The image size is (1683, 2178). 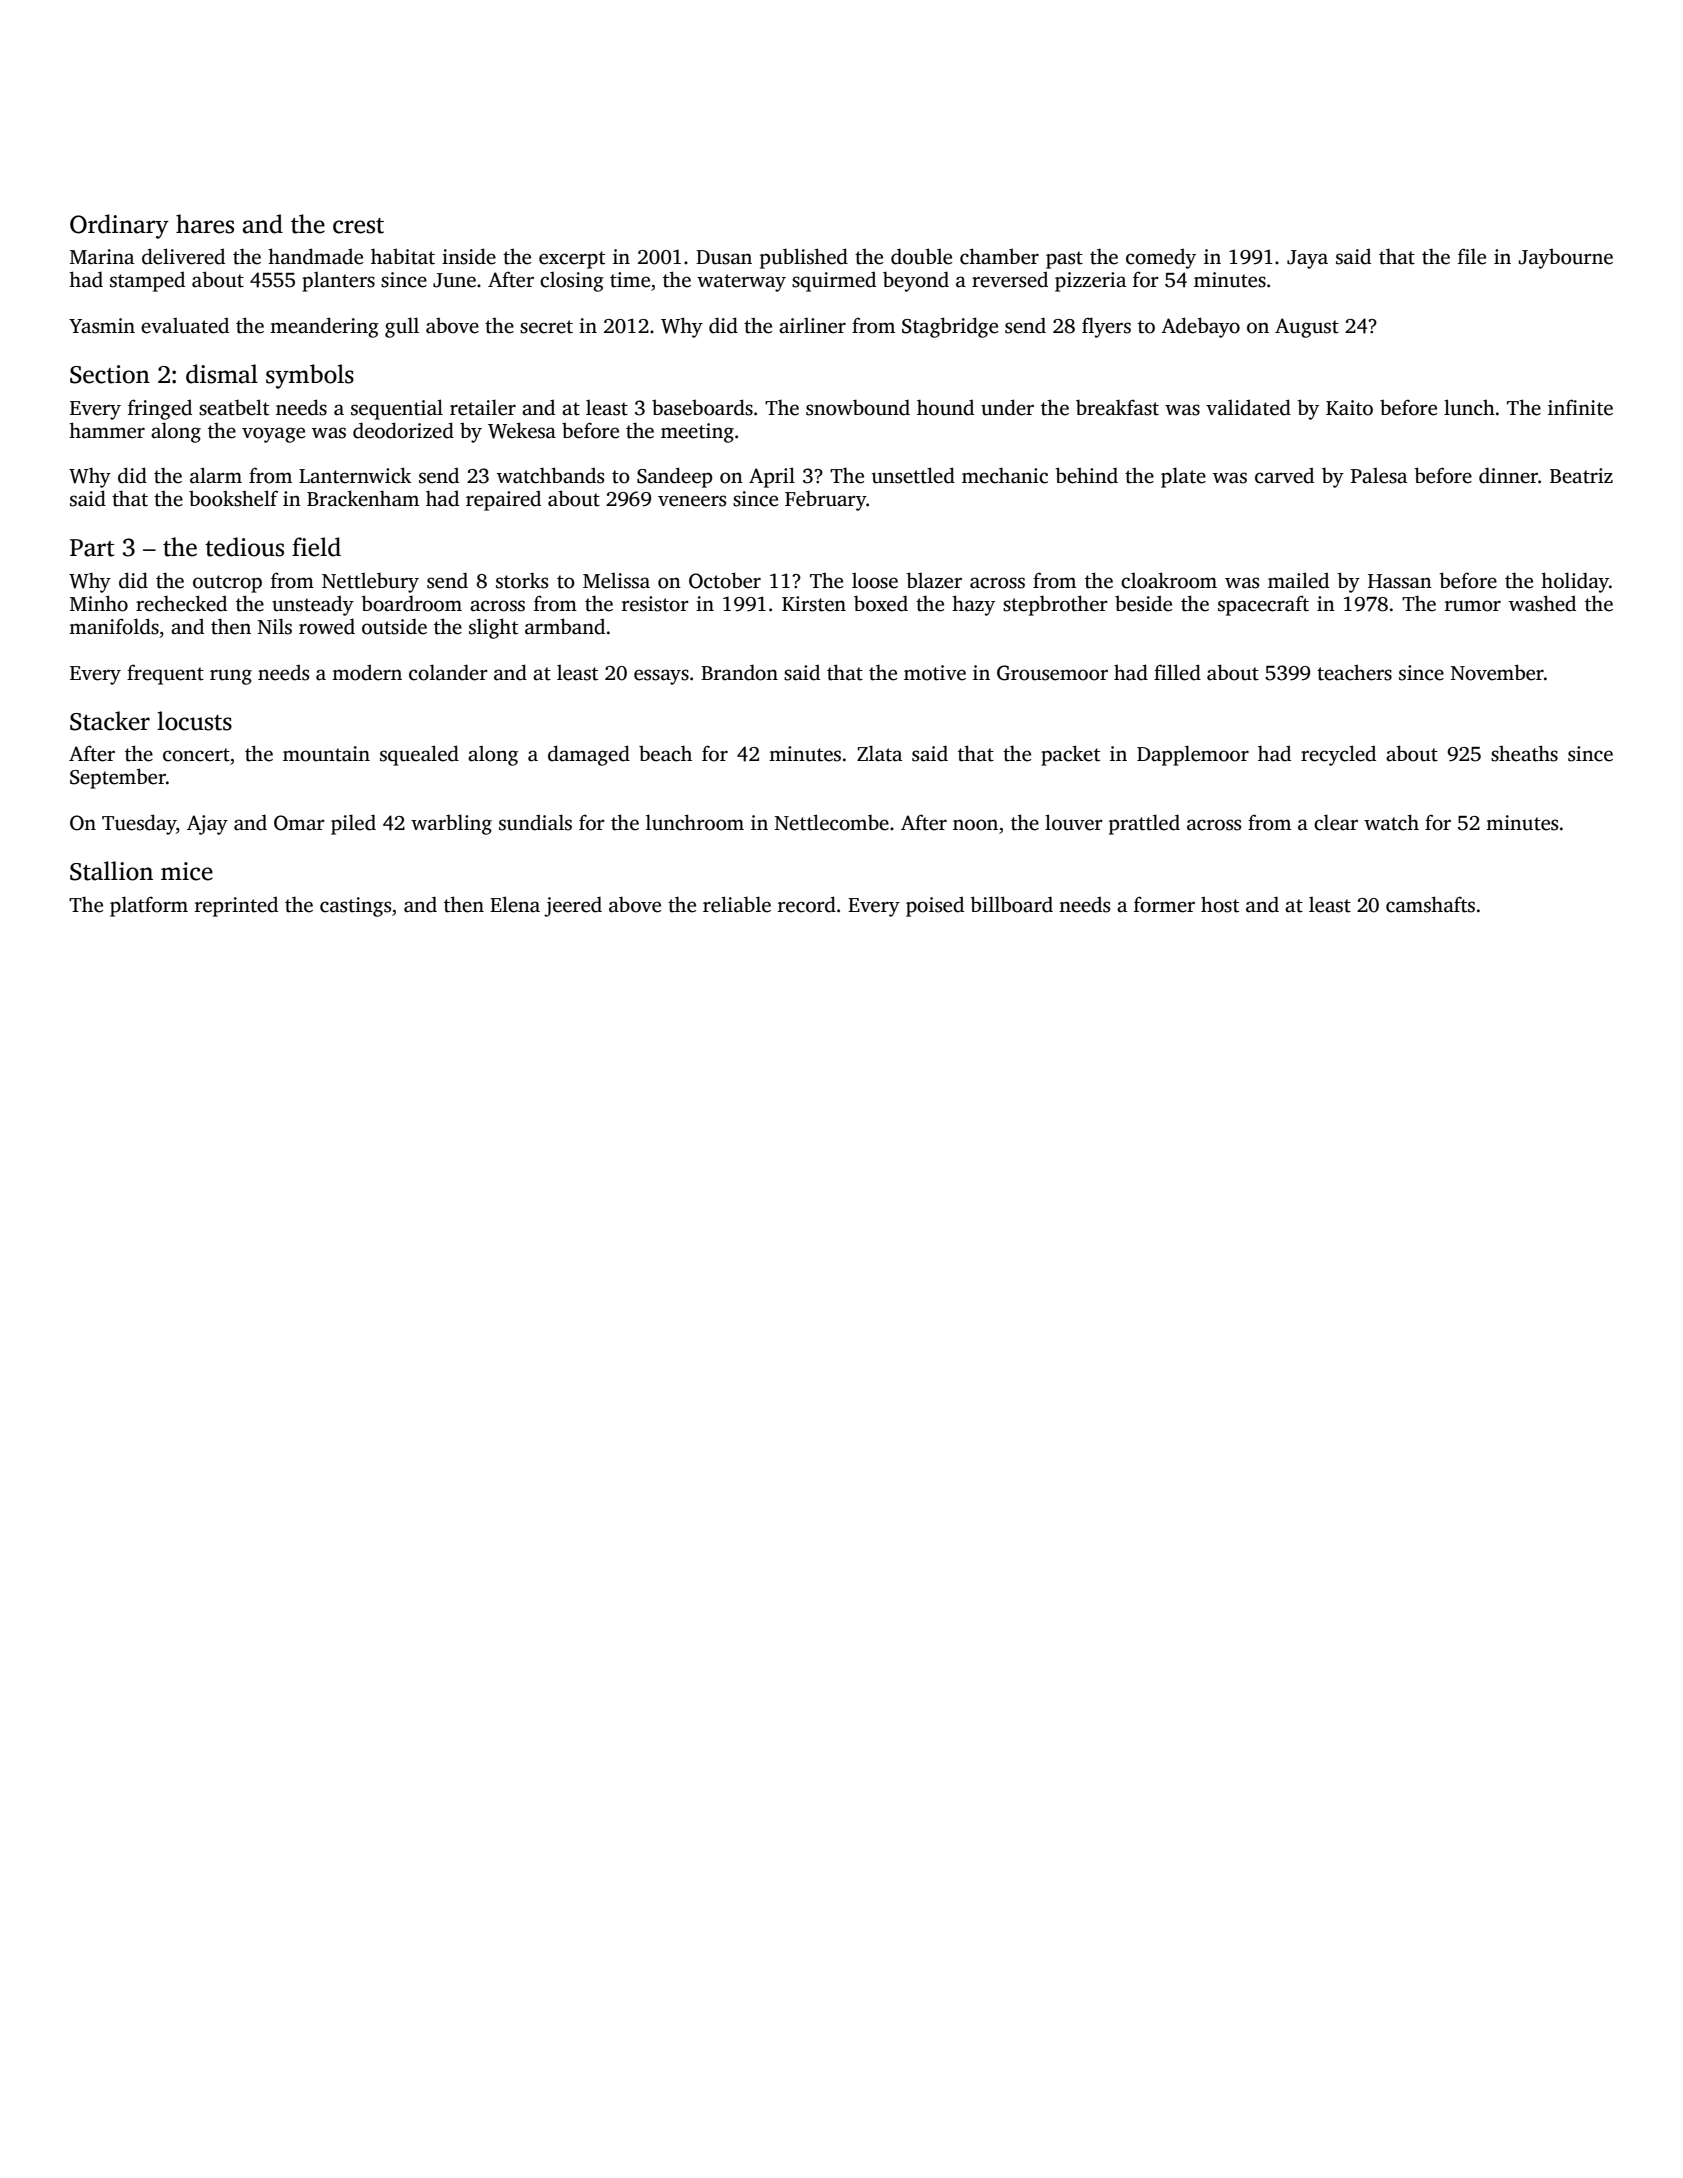 I want to click on teachers, so click(x=1354, y=672).
